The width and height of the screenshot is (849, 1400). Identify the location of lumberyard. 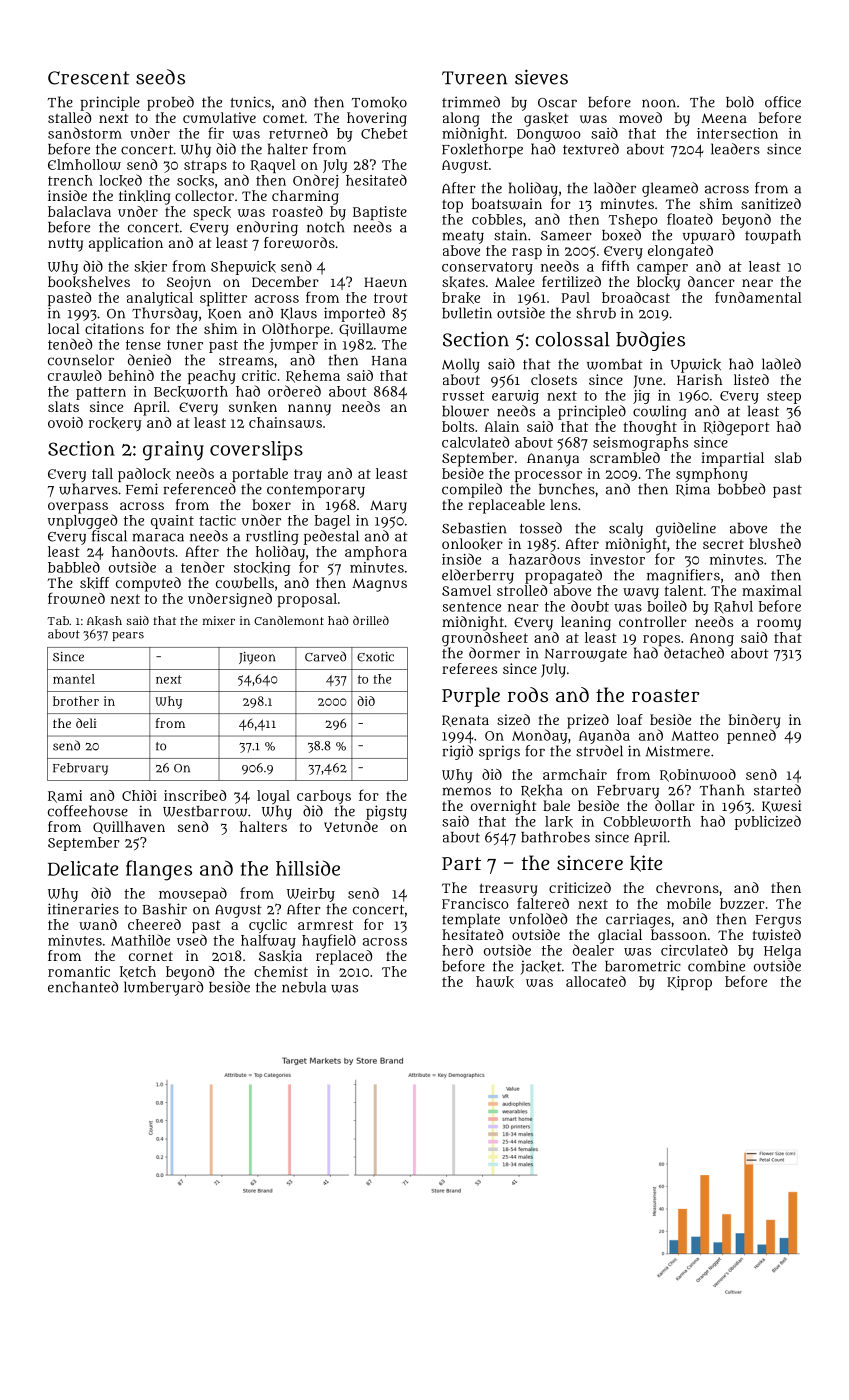
(163, 988).
